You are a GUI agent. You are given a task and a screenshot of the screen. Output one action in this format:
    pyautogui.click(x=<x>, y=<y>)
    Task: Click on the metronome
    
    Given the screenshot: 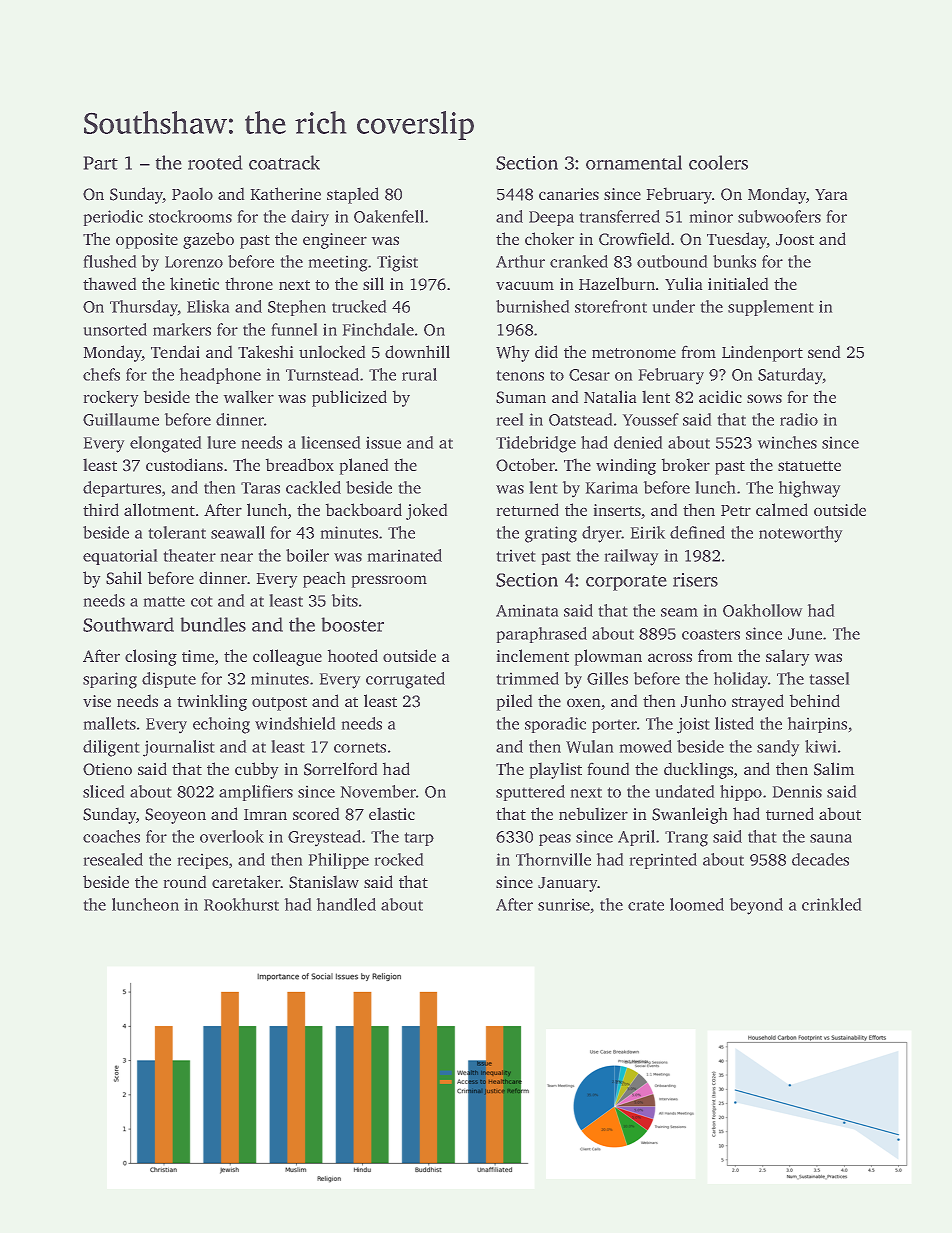 What is the action you would take?
    pyautogui.click(x=634, y=353)
